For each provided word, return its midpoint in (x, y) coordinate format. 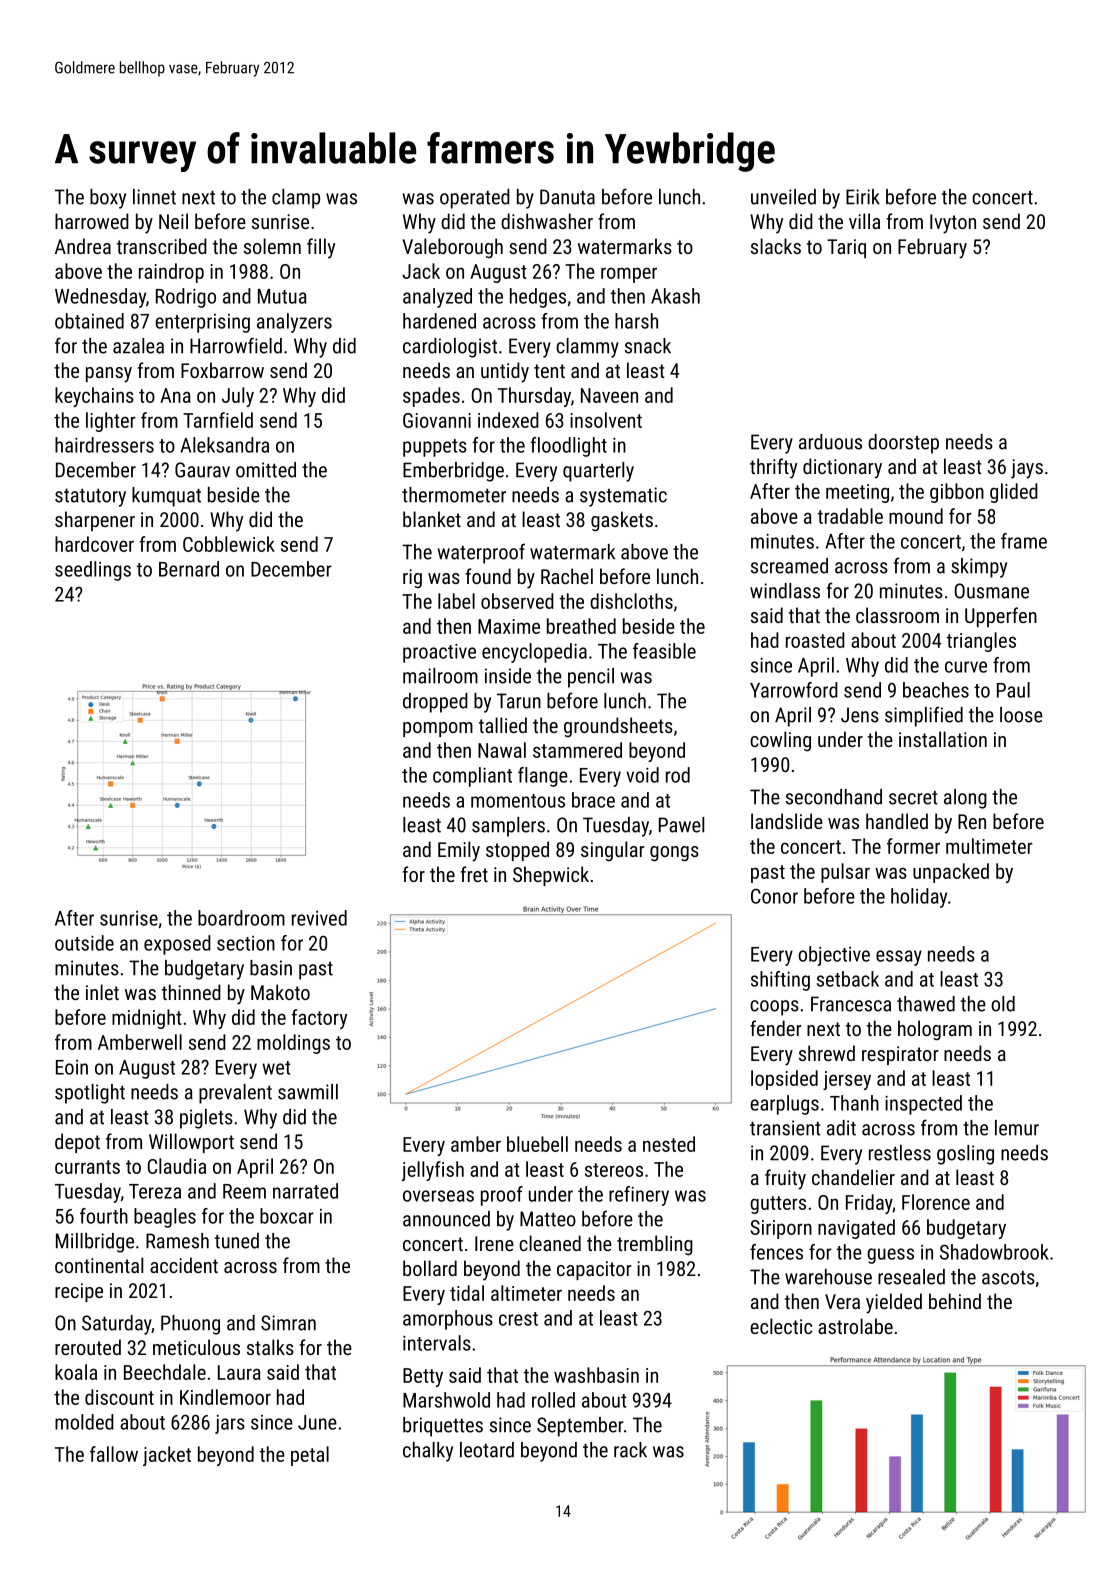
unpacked (951, 873)
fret (474, 874)
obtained (89, 321)
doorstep (903, 444)
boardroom (241, 918)
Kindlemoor (225, 1397)
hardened (439, 321)
